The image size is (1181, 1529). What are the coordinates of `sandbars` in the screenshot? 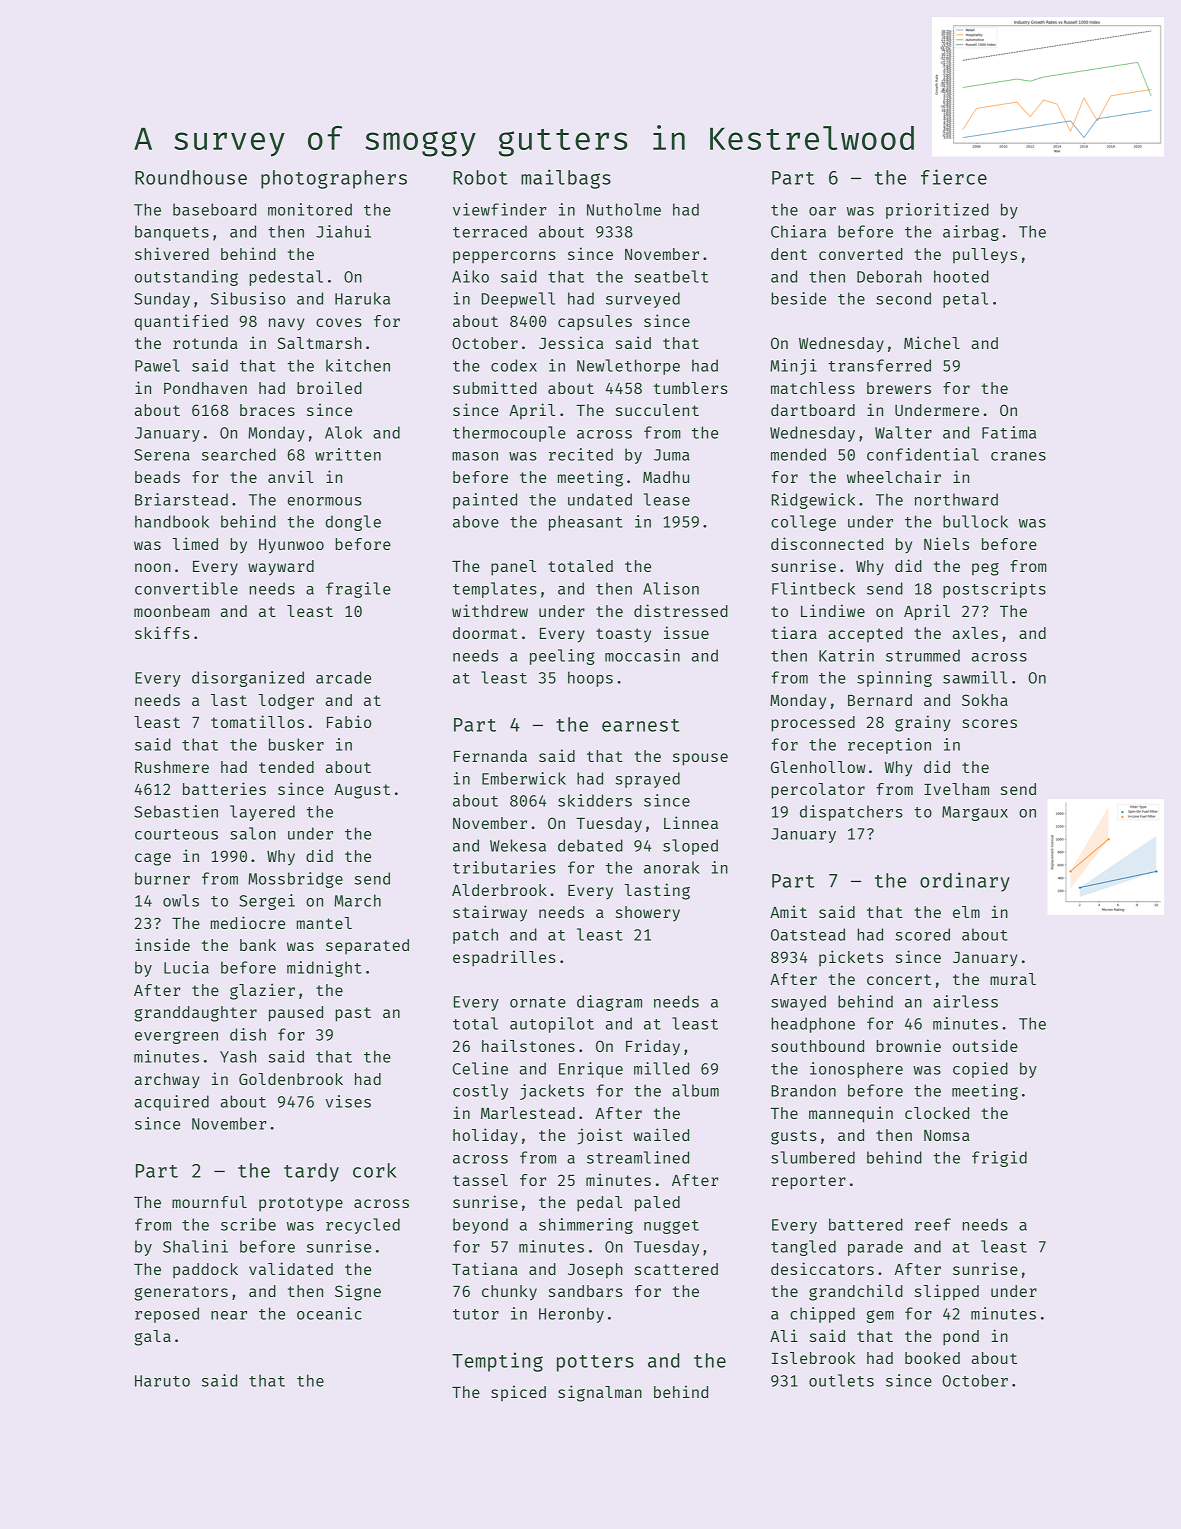 It's located at (586, 1291).
